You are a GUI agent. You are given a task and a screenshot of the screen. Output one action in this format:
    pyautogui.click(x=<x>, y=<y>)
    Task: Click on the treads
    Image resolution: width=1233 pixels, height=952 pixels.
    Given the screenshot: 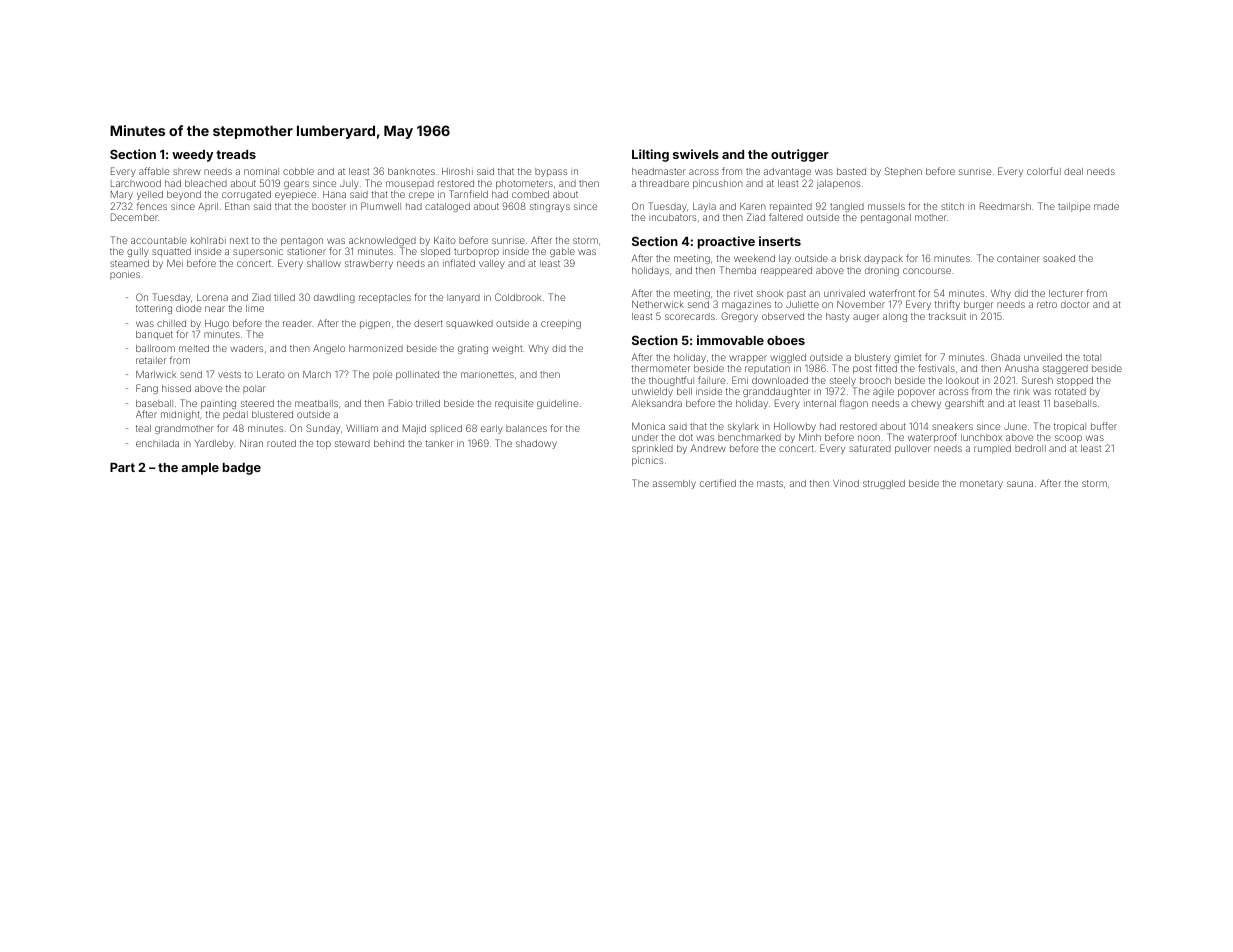 What is the action you would take?
    pyautogui.click(x=236, y=154)
